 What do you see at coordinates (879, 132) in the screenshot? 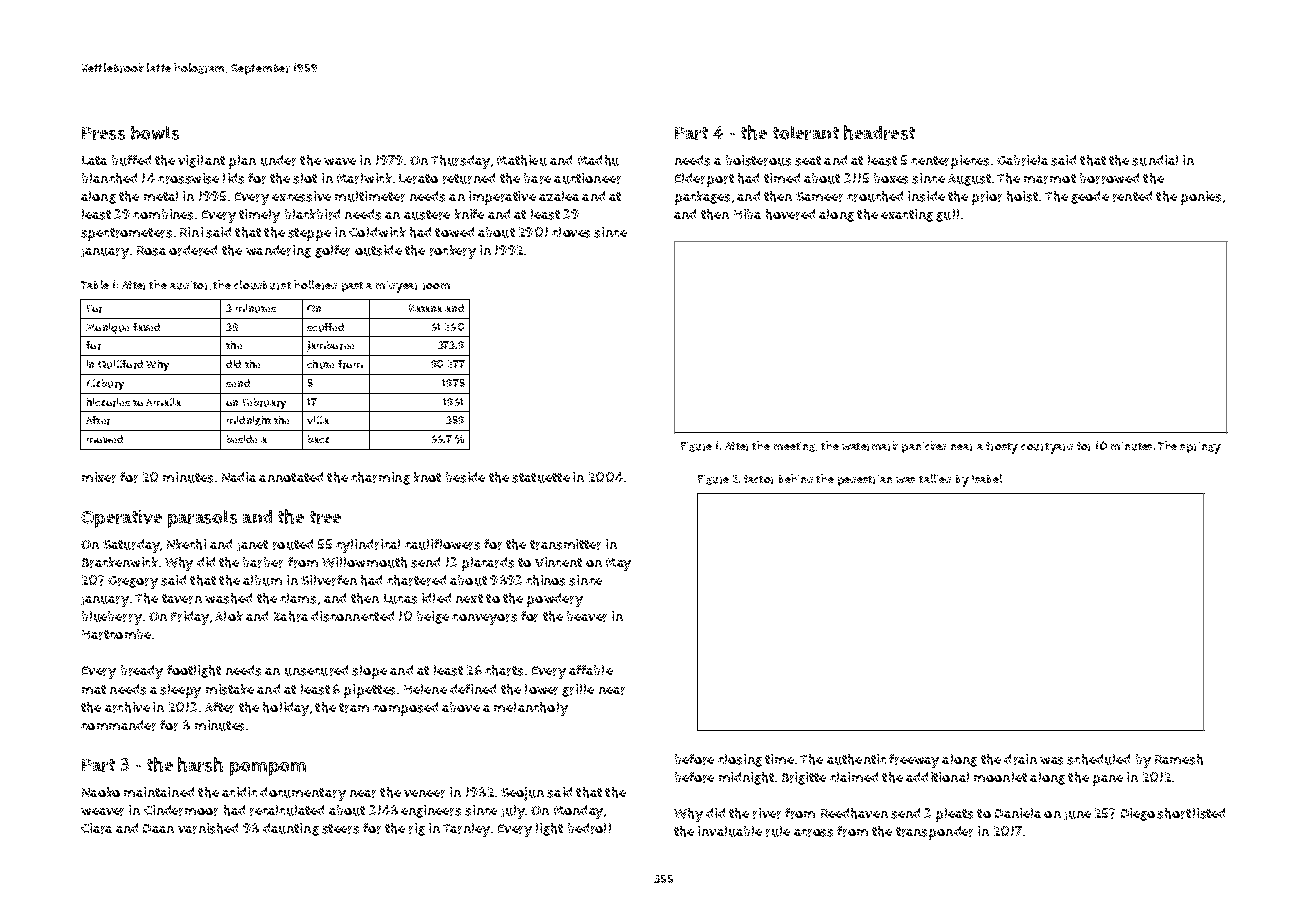
I see `headrest` at bounding box center [879, 132].
